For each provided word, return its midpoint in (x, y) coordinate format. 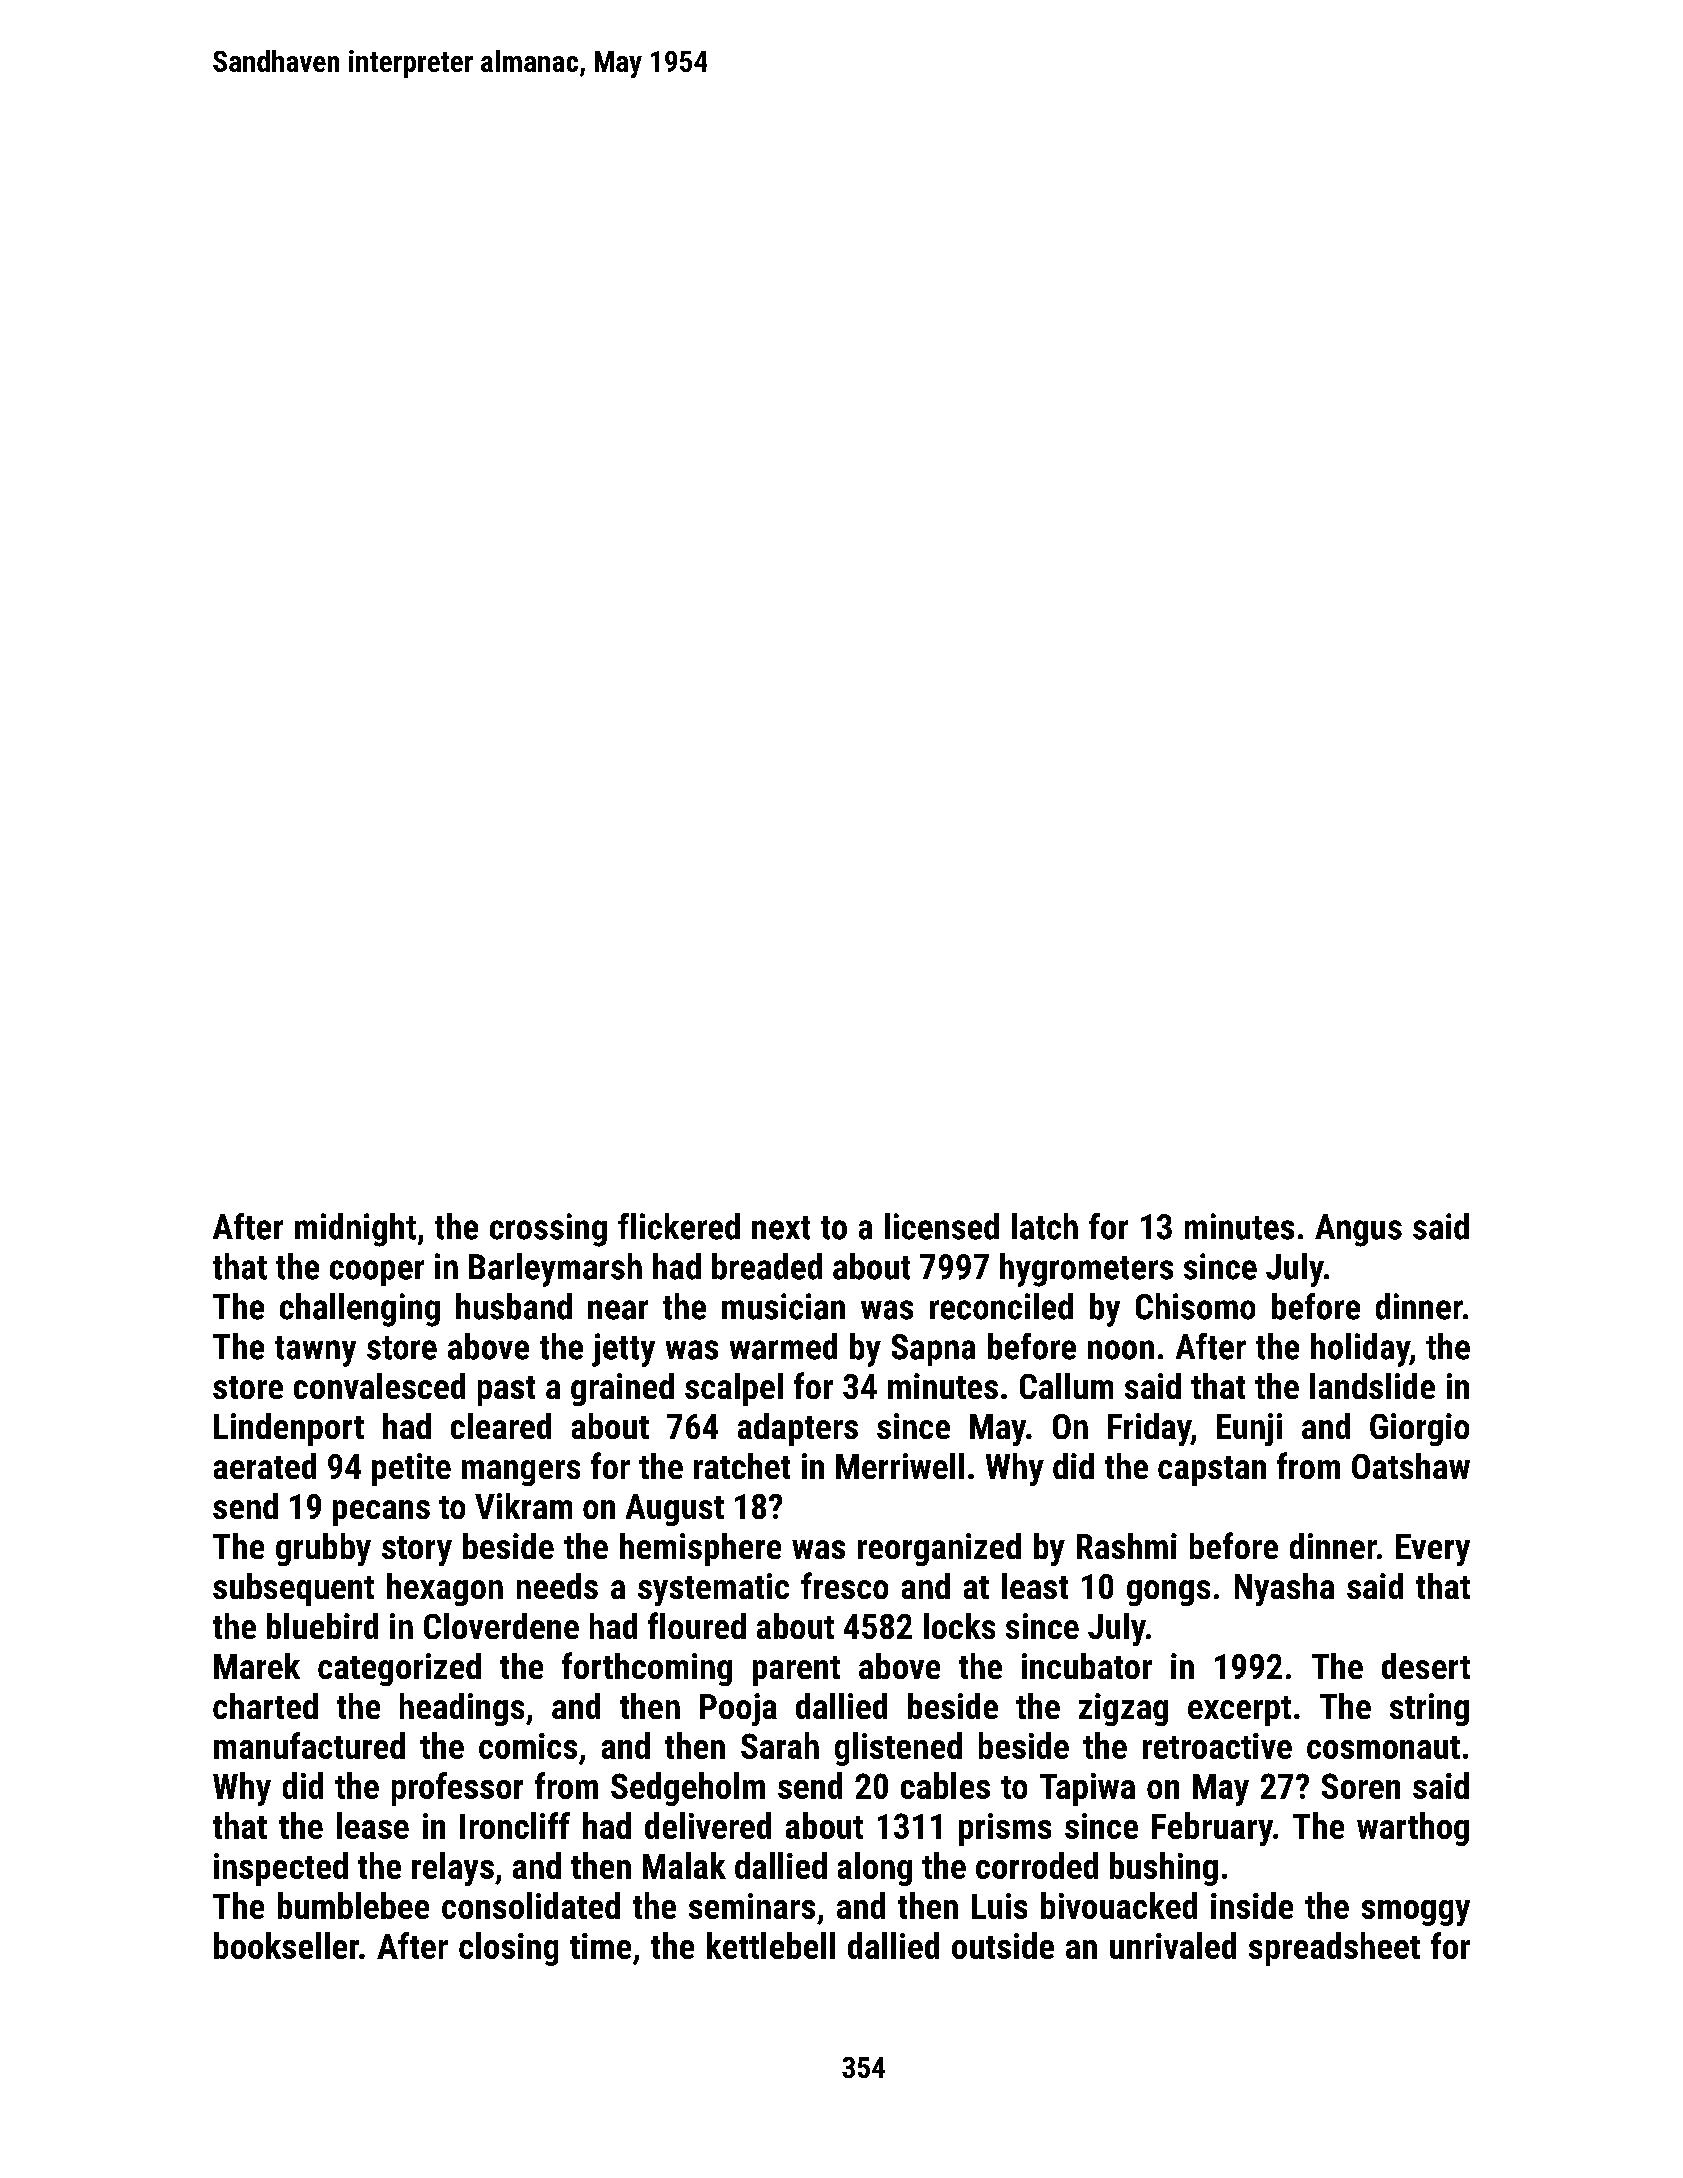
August (675, 1510)
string (1429, 1709)
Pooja (738, 1709)
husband (514, 1306)
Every (1433, 1550)
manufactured (309, 1745)
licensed (942, 1226)
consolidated (531, 1905)
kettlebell (771, 1945)
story (417, 1551)
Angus (1358, 1230)
